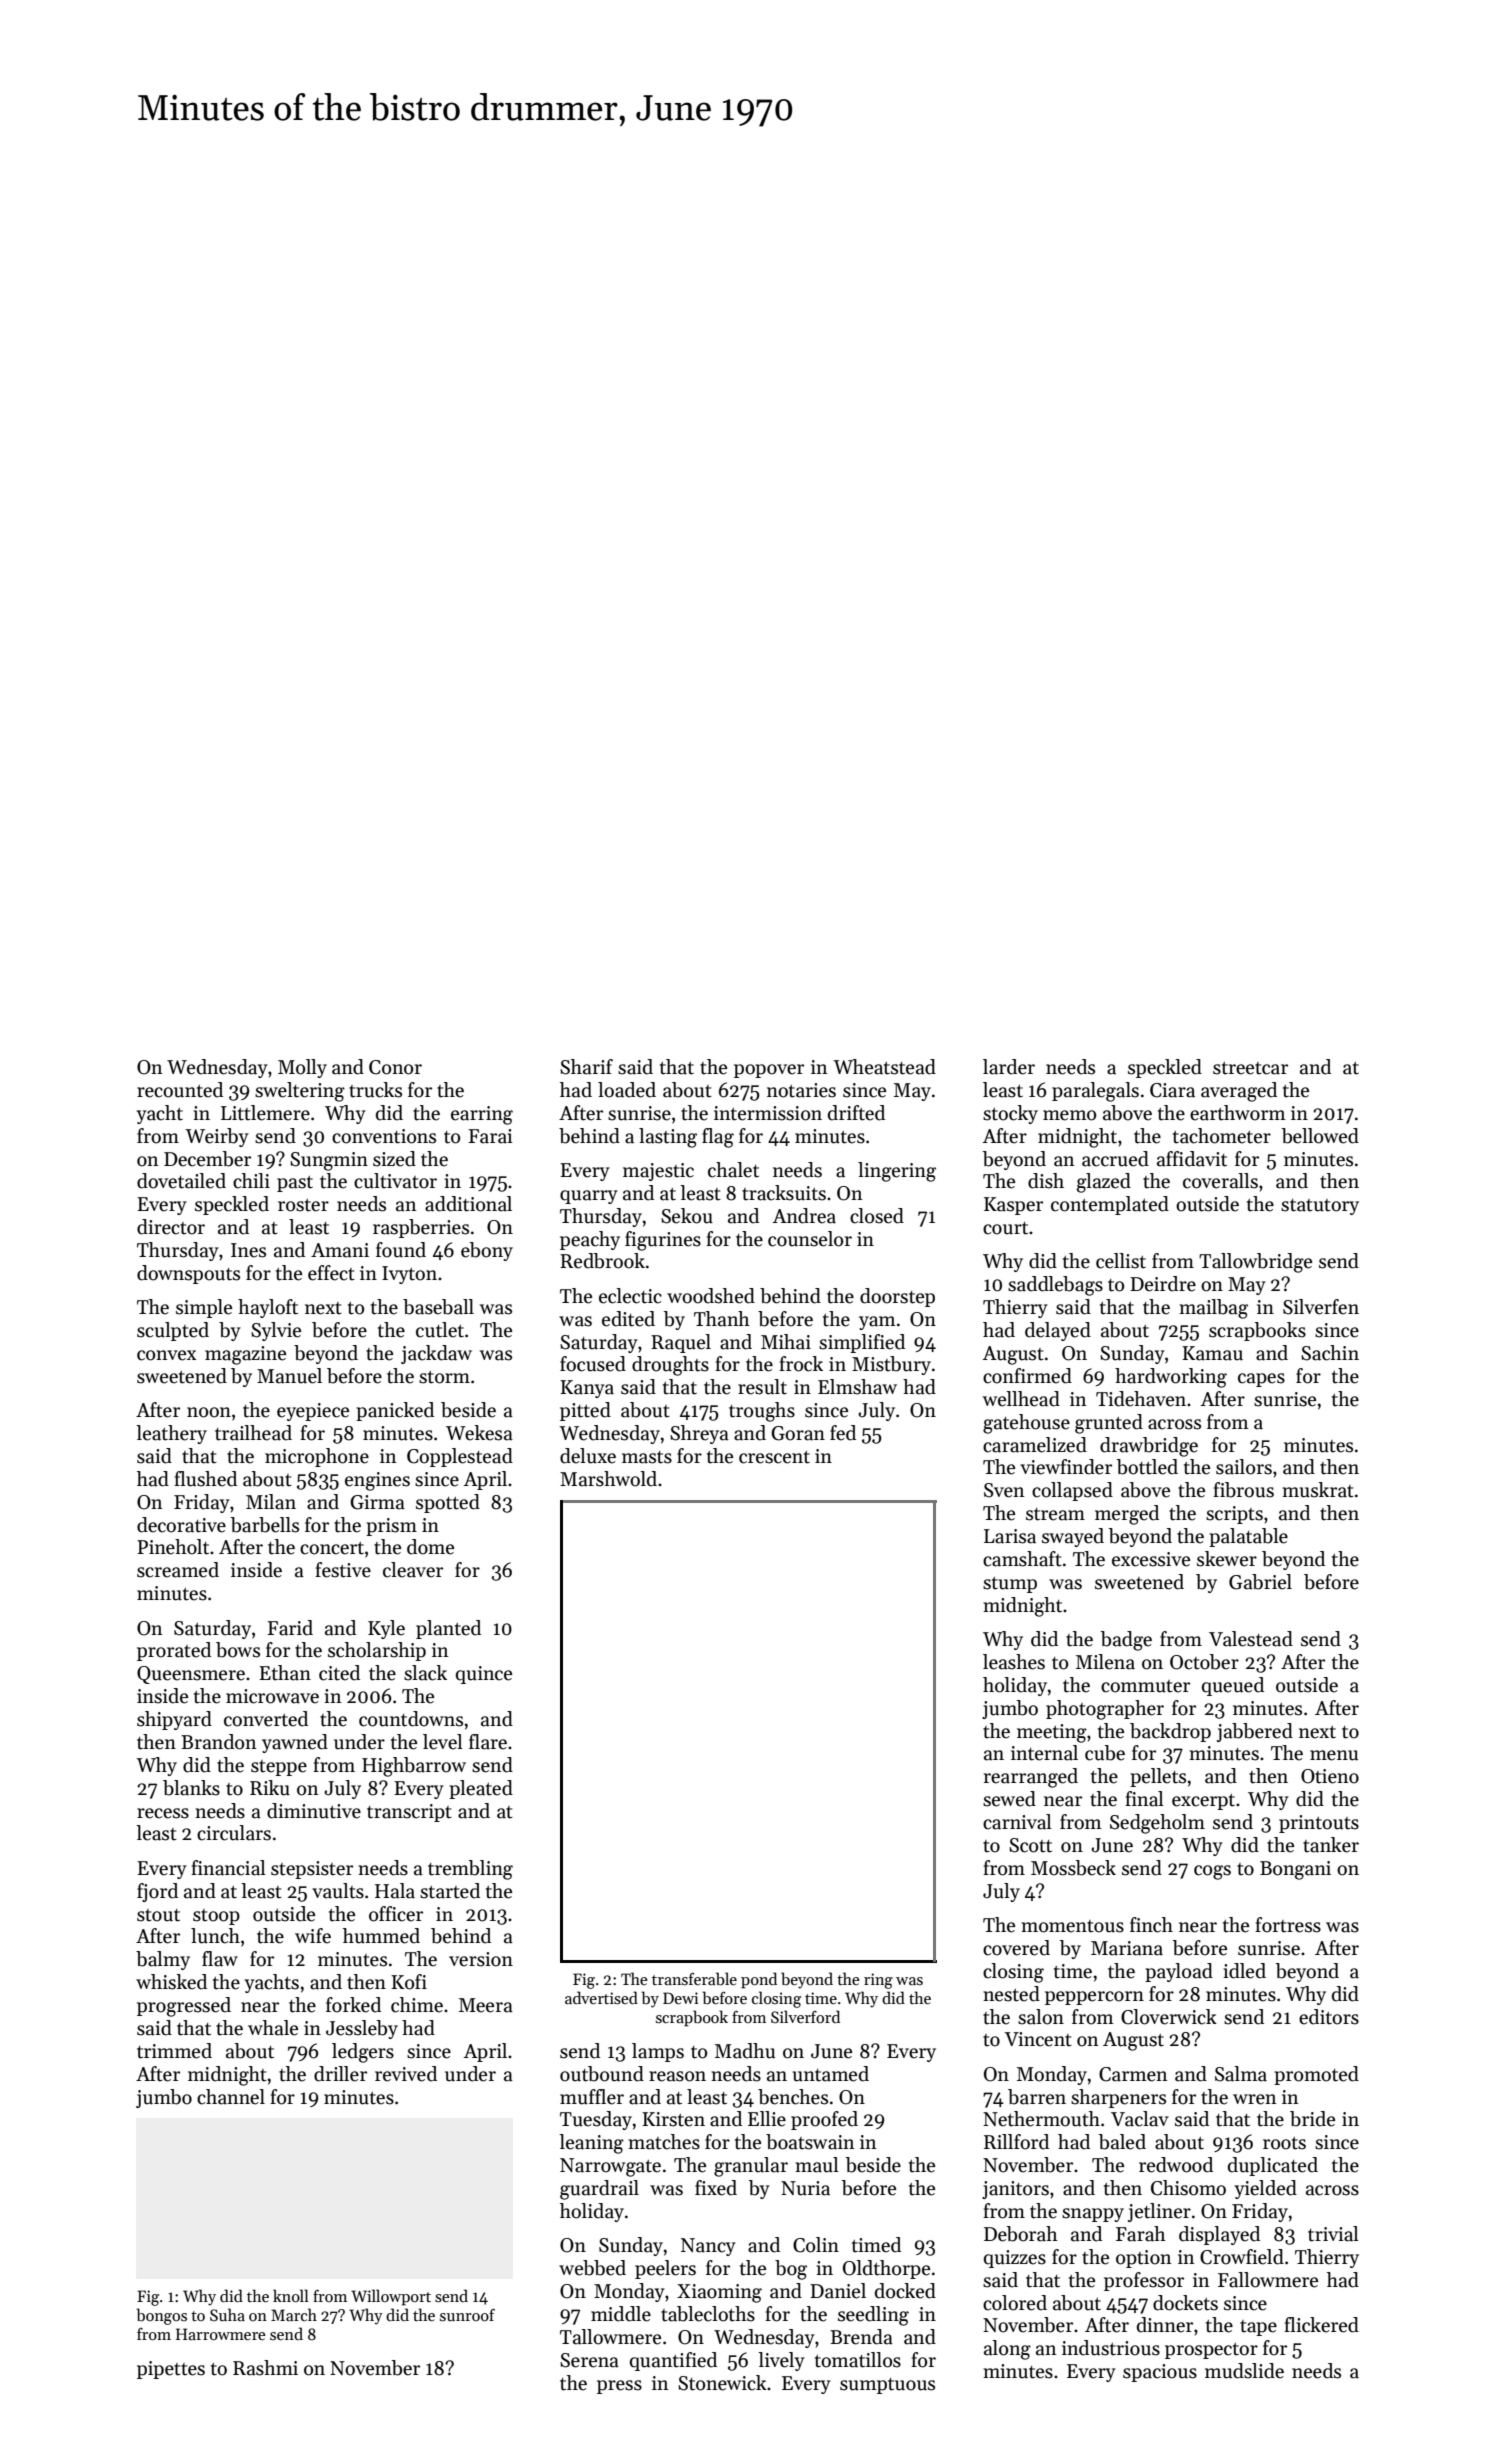  What do you see at coordinates (1234, 1515) in the screenshot?
I see `scripts` at bounding box center [1234, 1515].
